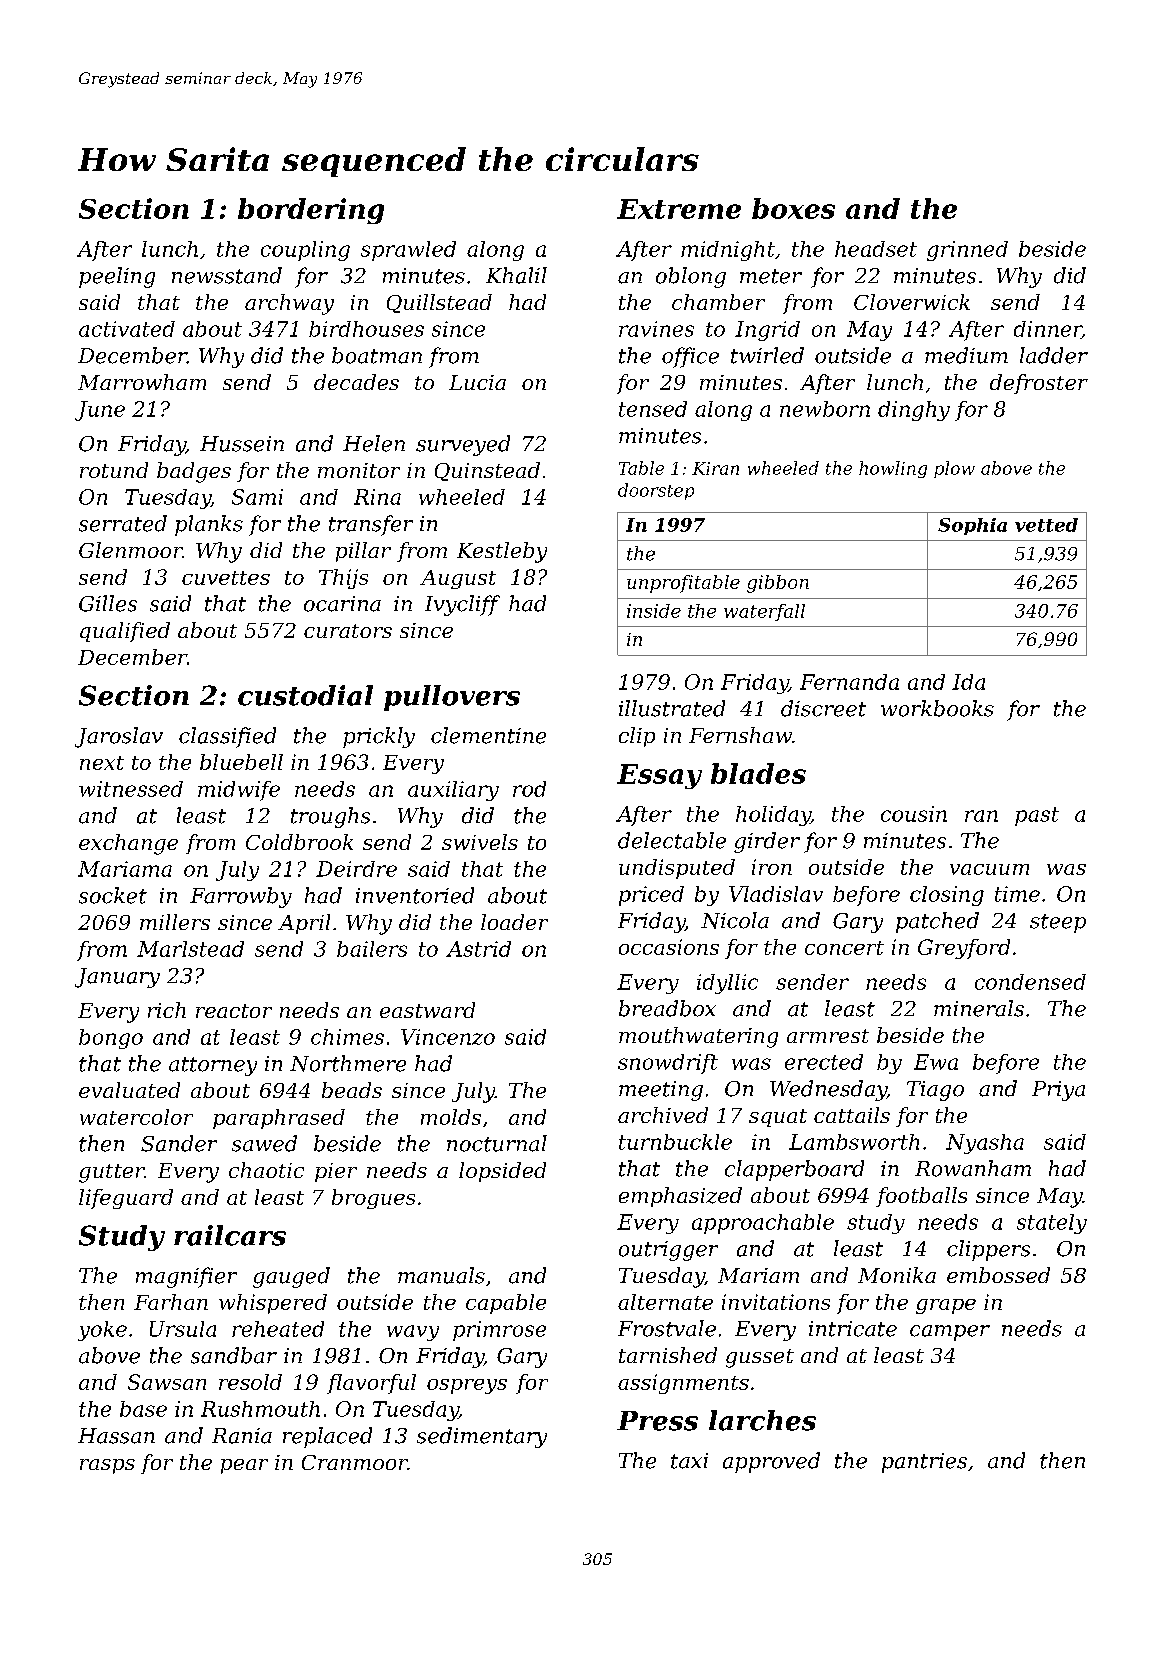 This screenshot has height=1654, width=1165. Describe the element at coordinates (690, 357) in the screenshot. I see `office` at that location.
